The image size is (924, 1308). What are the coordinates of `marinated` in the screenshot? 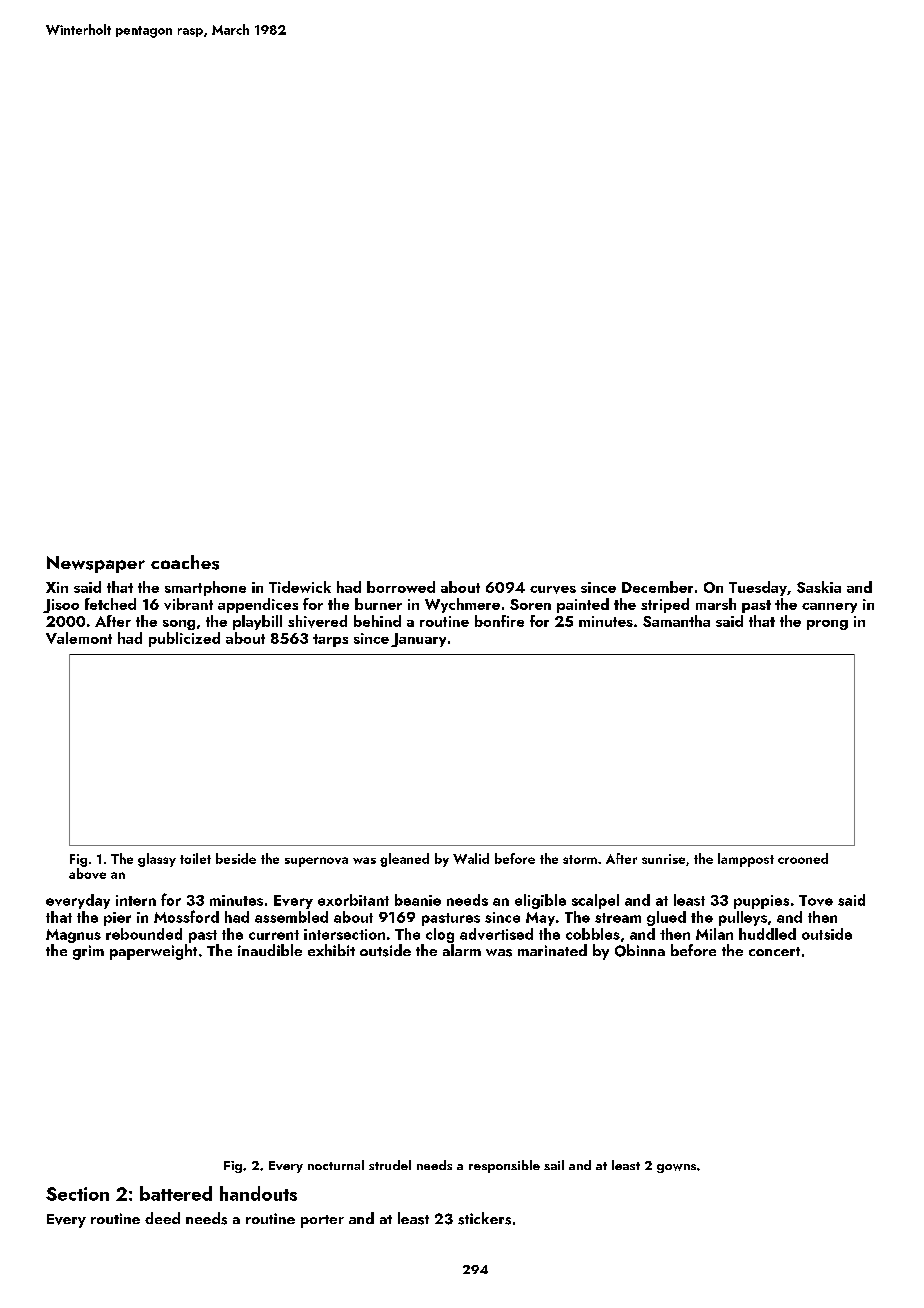 It's located at (552, 950).
